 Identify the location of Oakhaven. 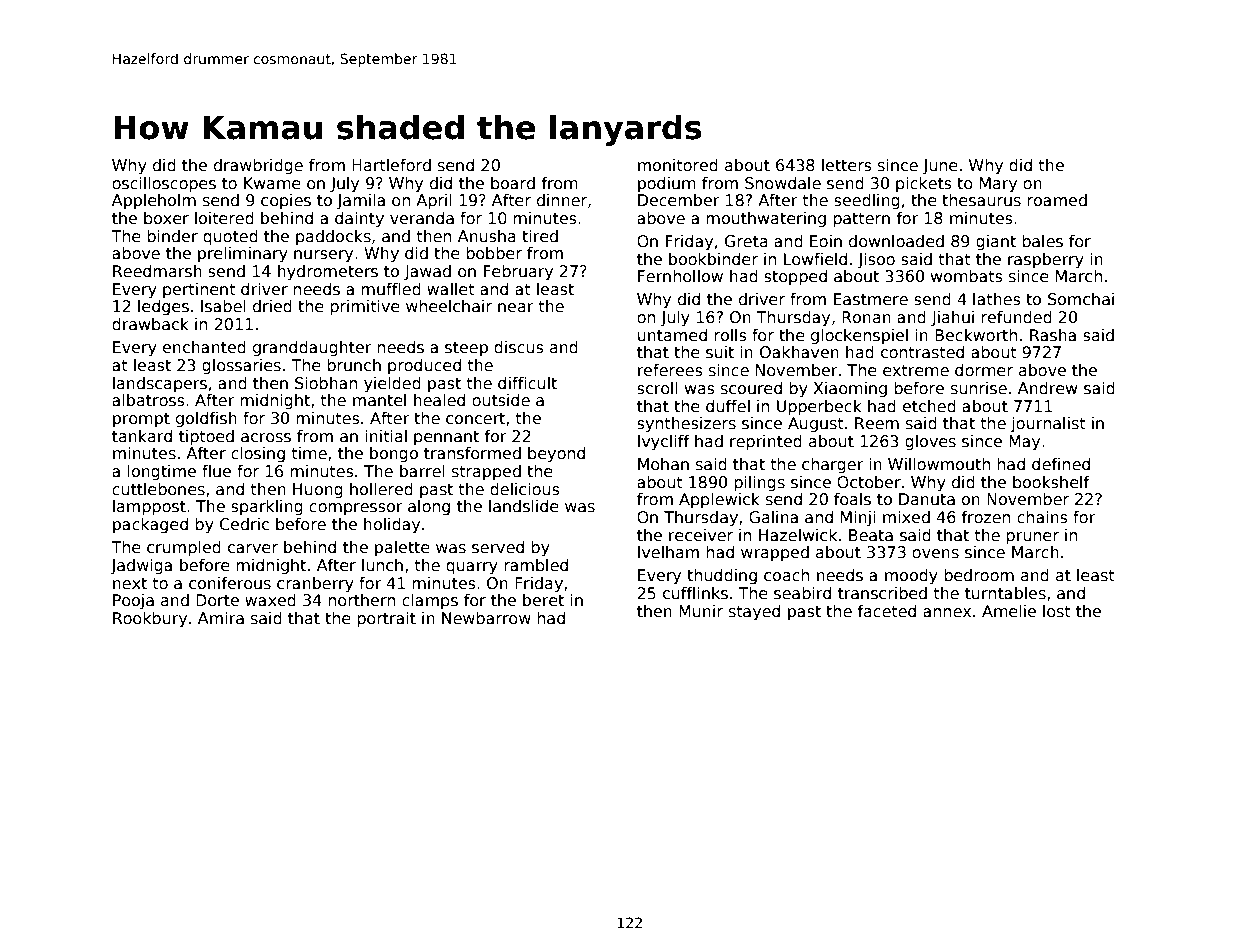
(799, 352).
